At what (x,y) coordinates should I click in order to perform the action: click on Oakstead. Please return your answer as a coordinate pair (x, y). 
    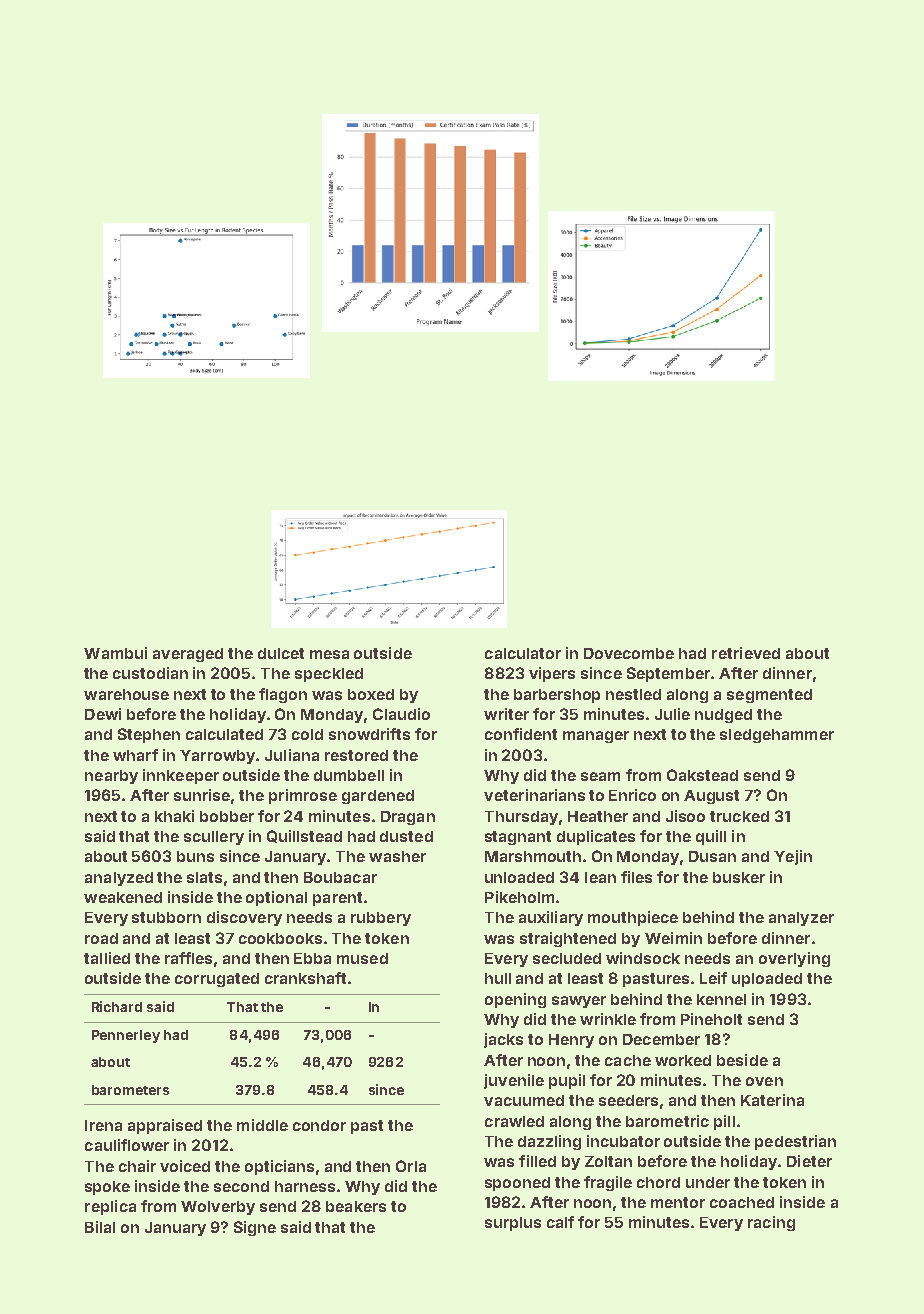
    Looking at the image, I should click on (702, 775).
